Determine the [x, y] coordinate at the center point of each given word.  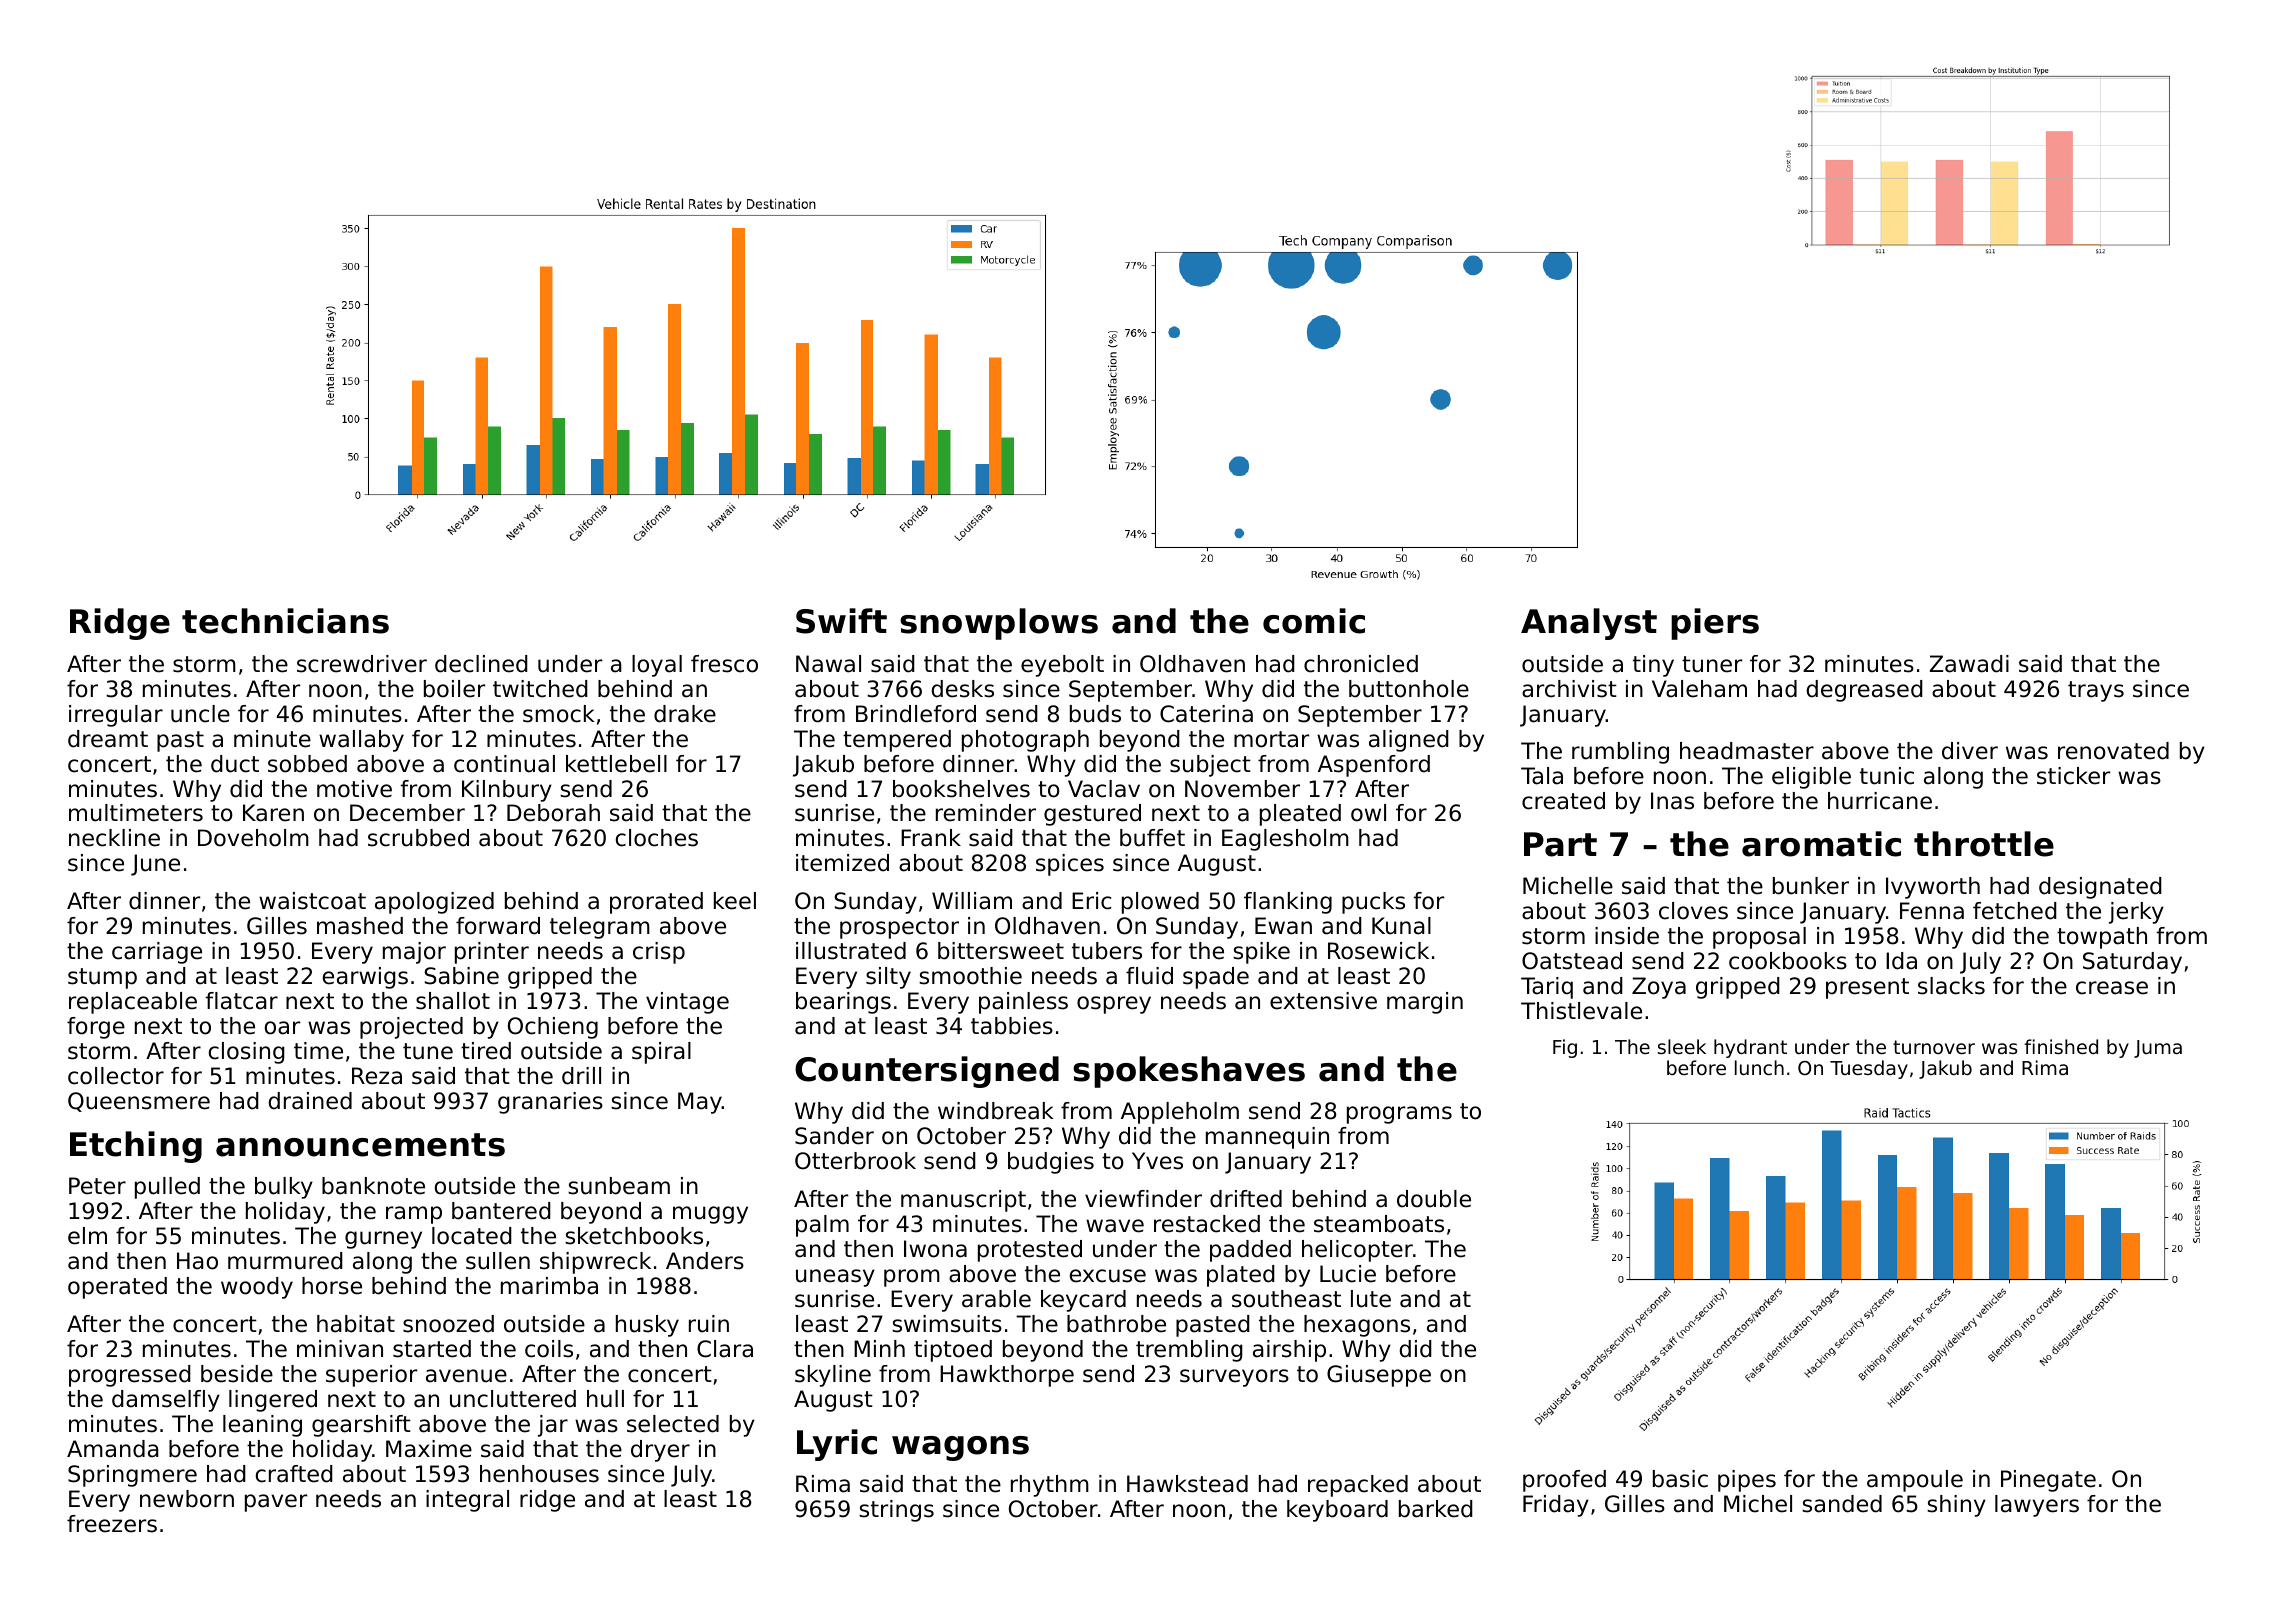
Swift [841, 621]
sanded [1842, 1504]
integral [467, 1501]
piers [1715, 624]
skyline [833, 1376]
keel [735, 901]
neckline [114, 838]
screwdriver [362, 664]
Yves [1157, 1161]
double [1434, 1199]
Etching [136, 1147]
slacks [1951, 986]
